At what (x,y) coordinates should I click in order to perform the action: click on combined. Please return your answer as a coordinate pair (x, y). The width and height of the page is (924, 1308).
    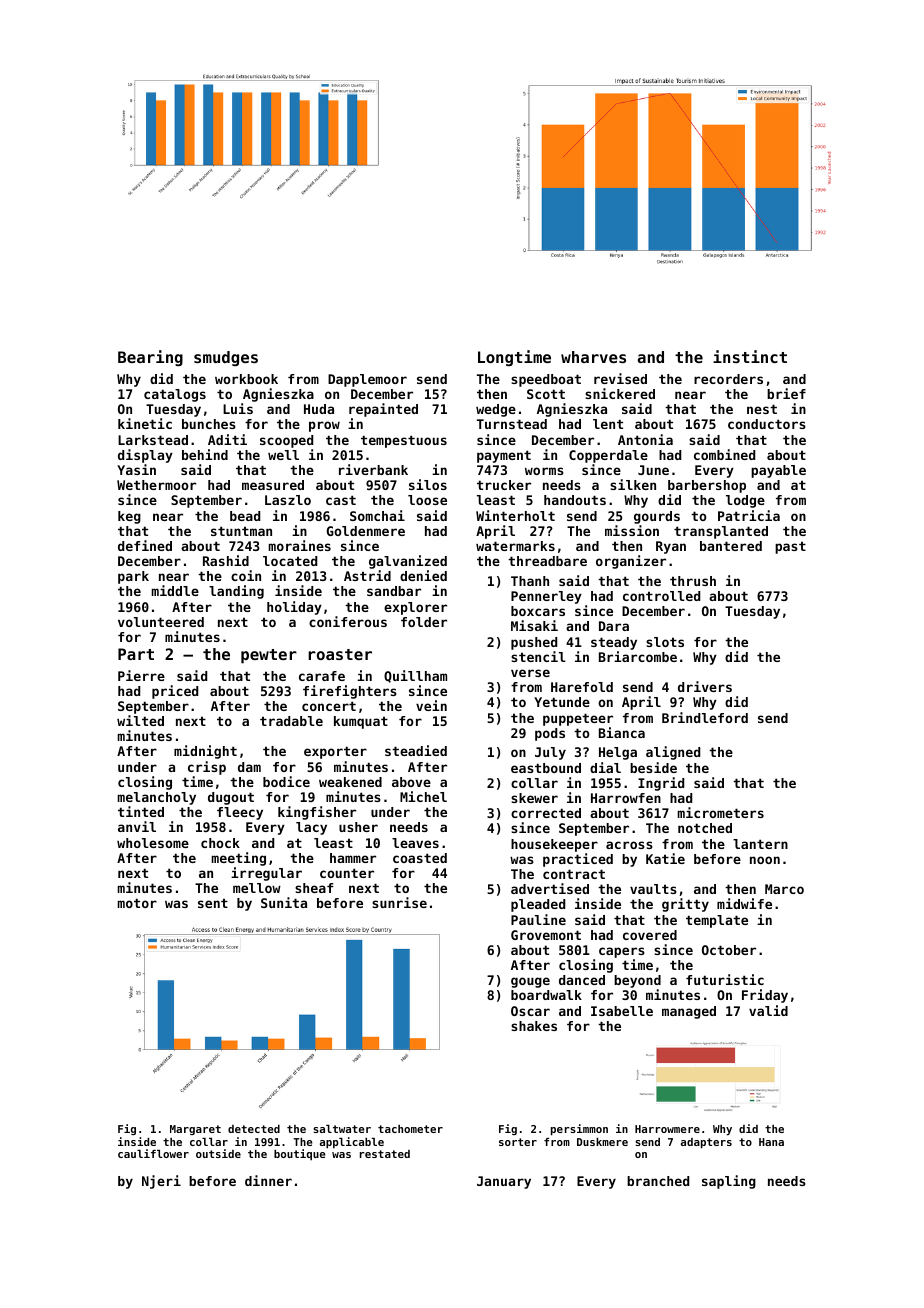
    Looking at the image, I should click on (724, 454).
